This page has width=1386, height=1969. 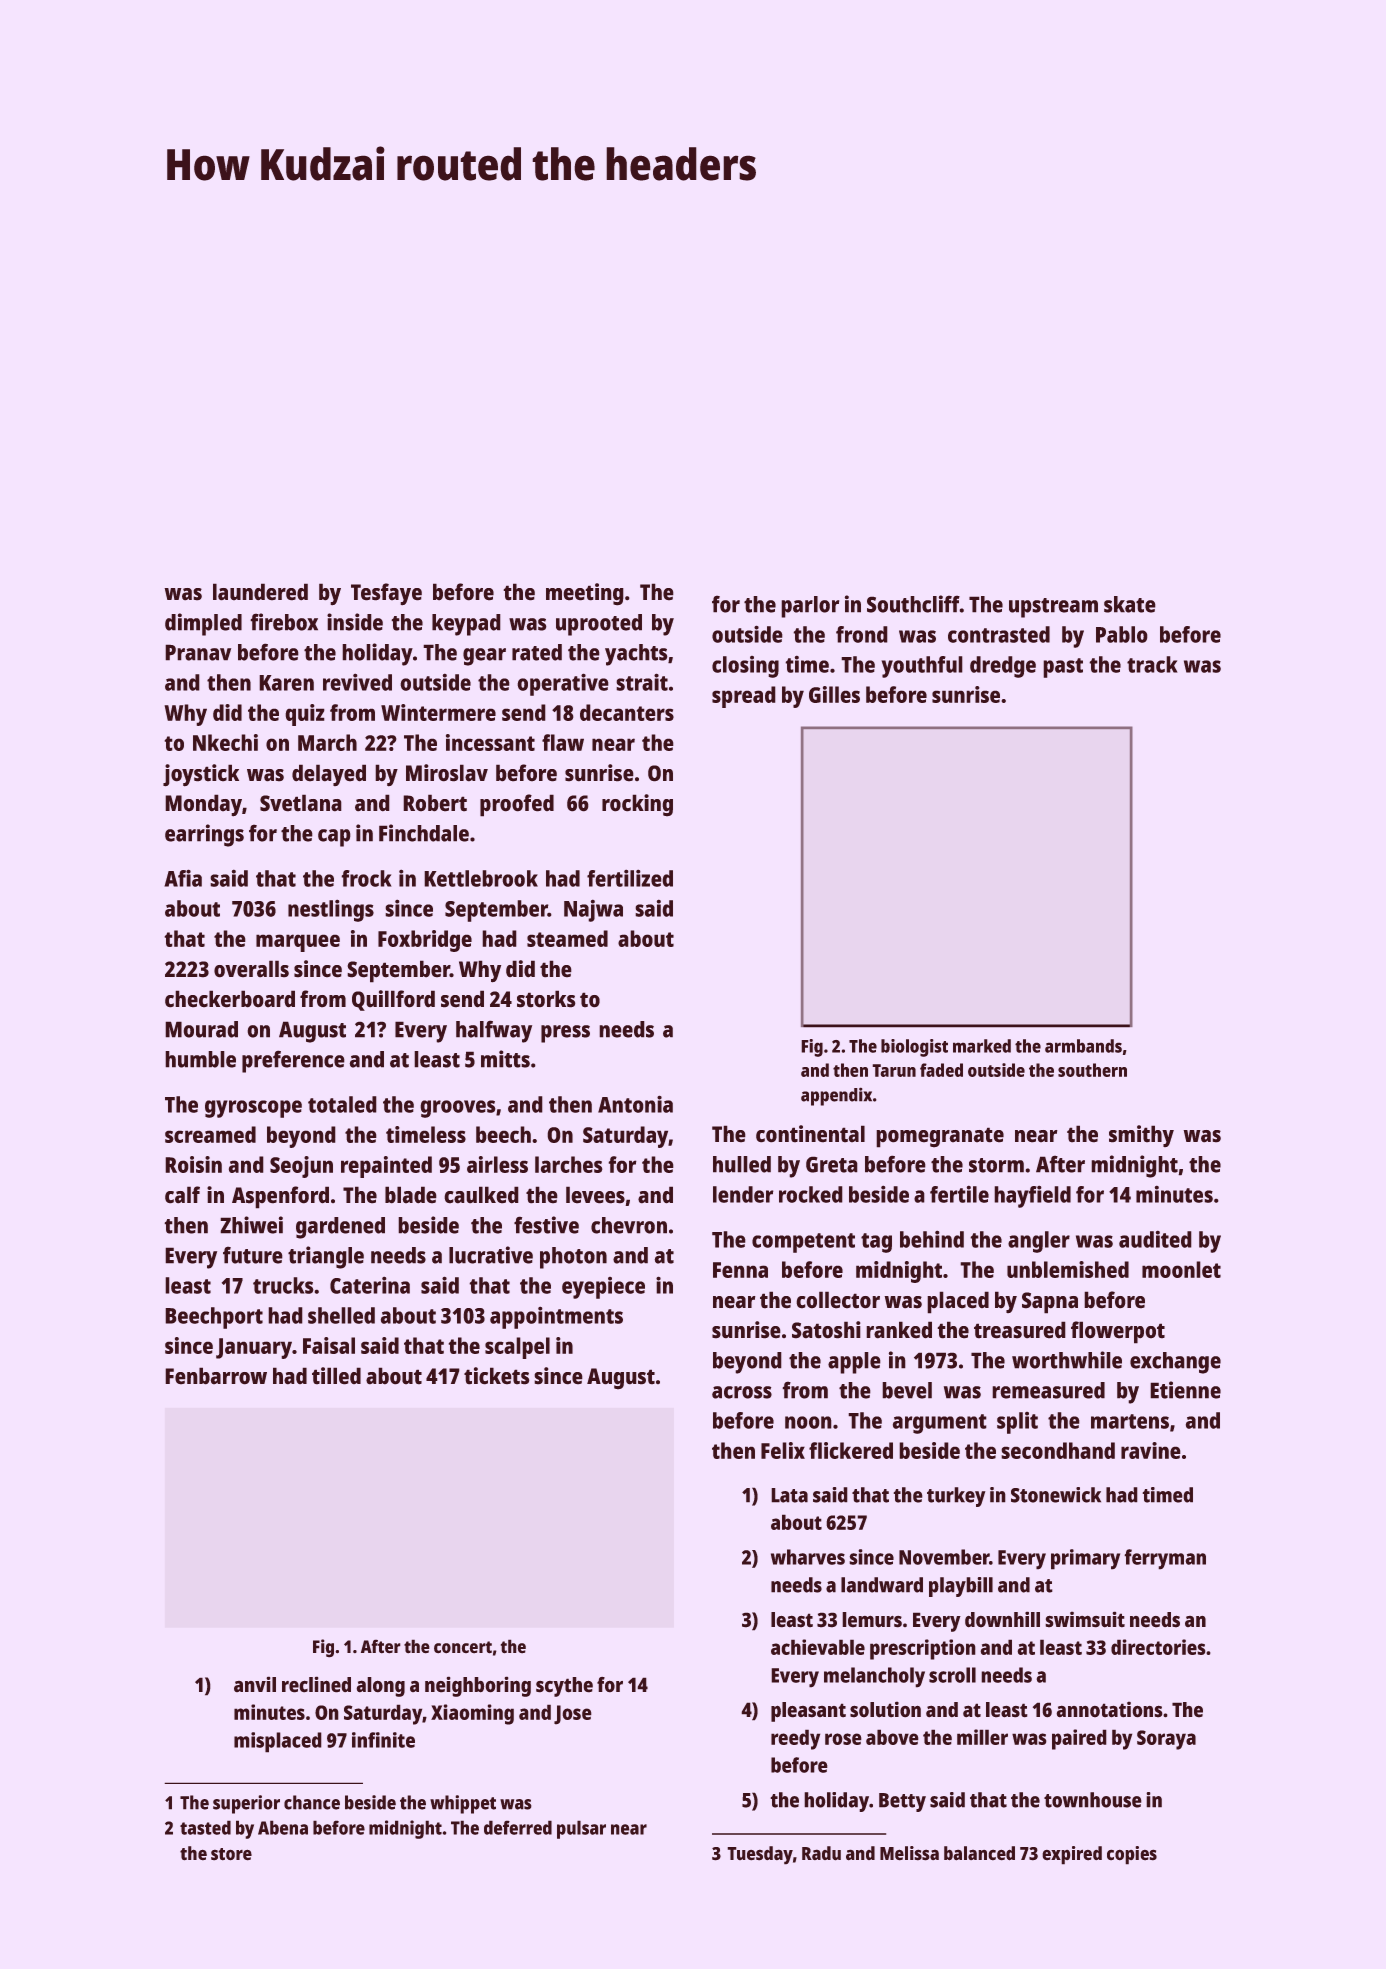 I want to click on Afia, so click(x=183, y=878).
